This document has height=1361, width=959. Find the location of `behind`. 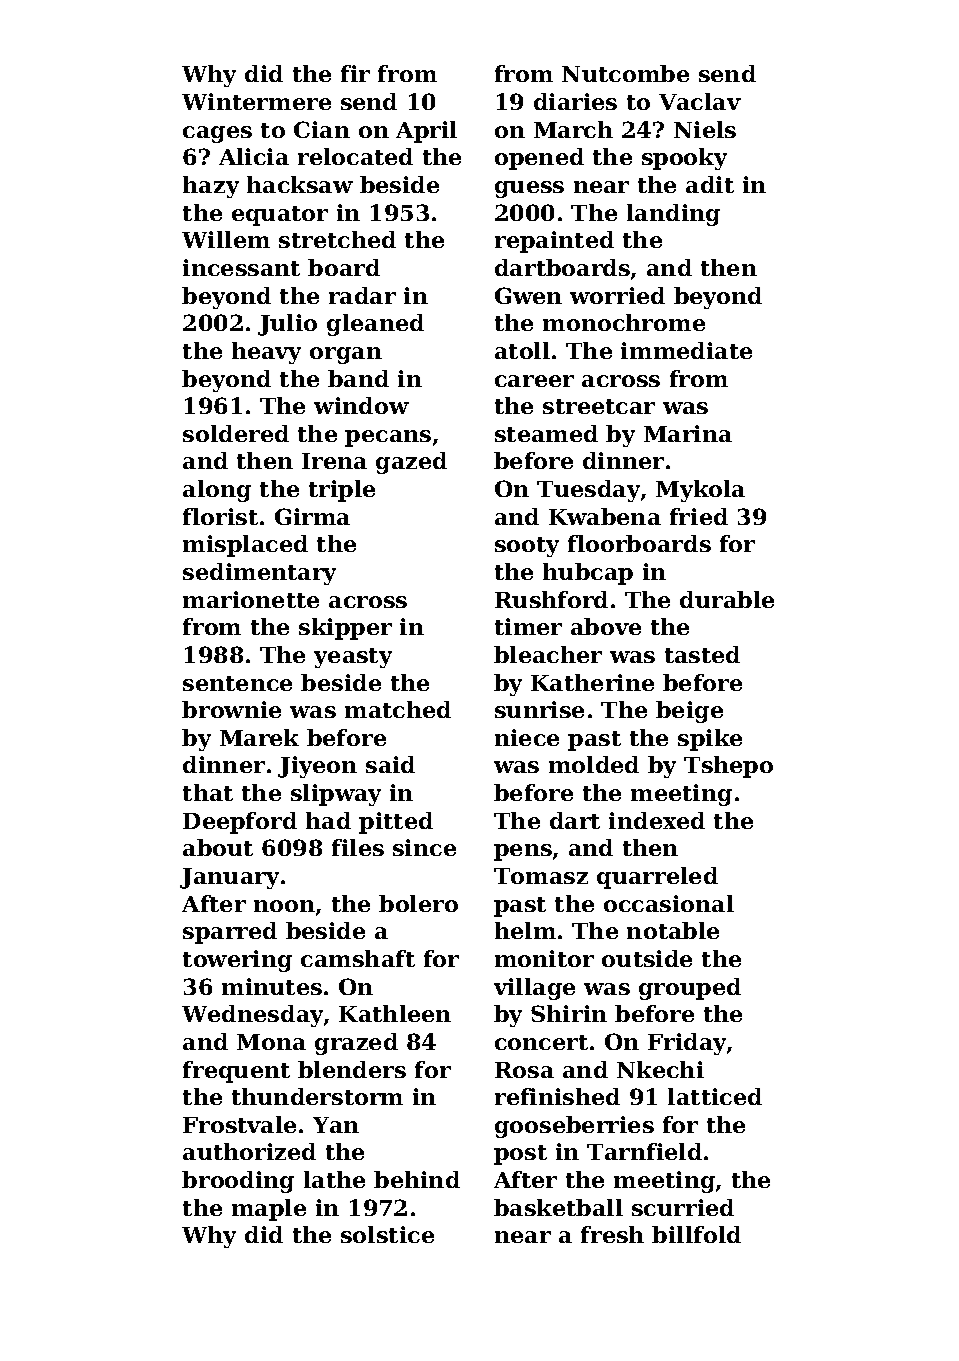

behind is located at coordinates (417, 1179).
